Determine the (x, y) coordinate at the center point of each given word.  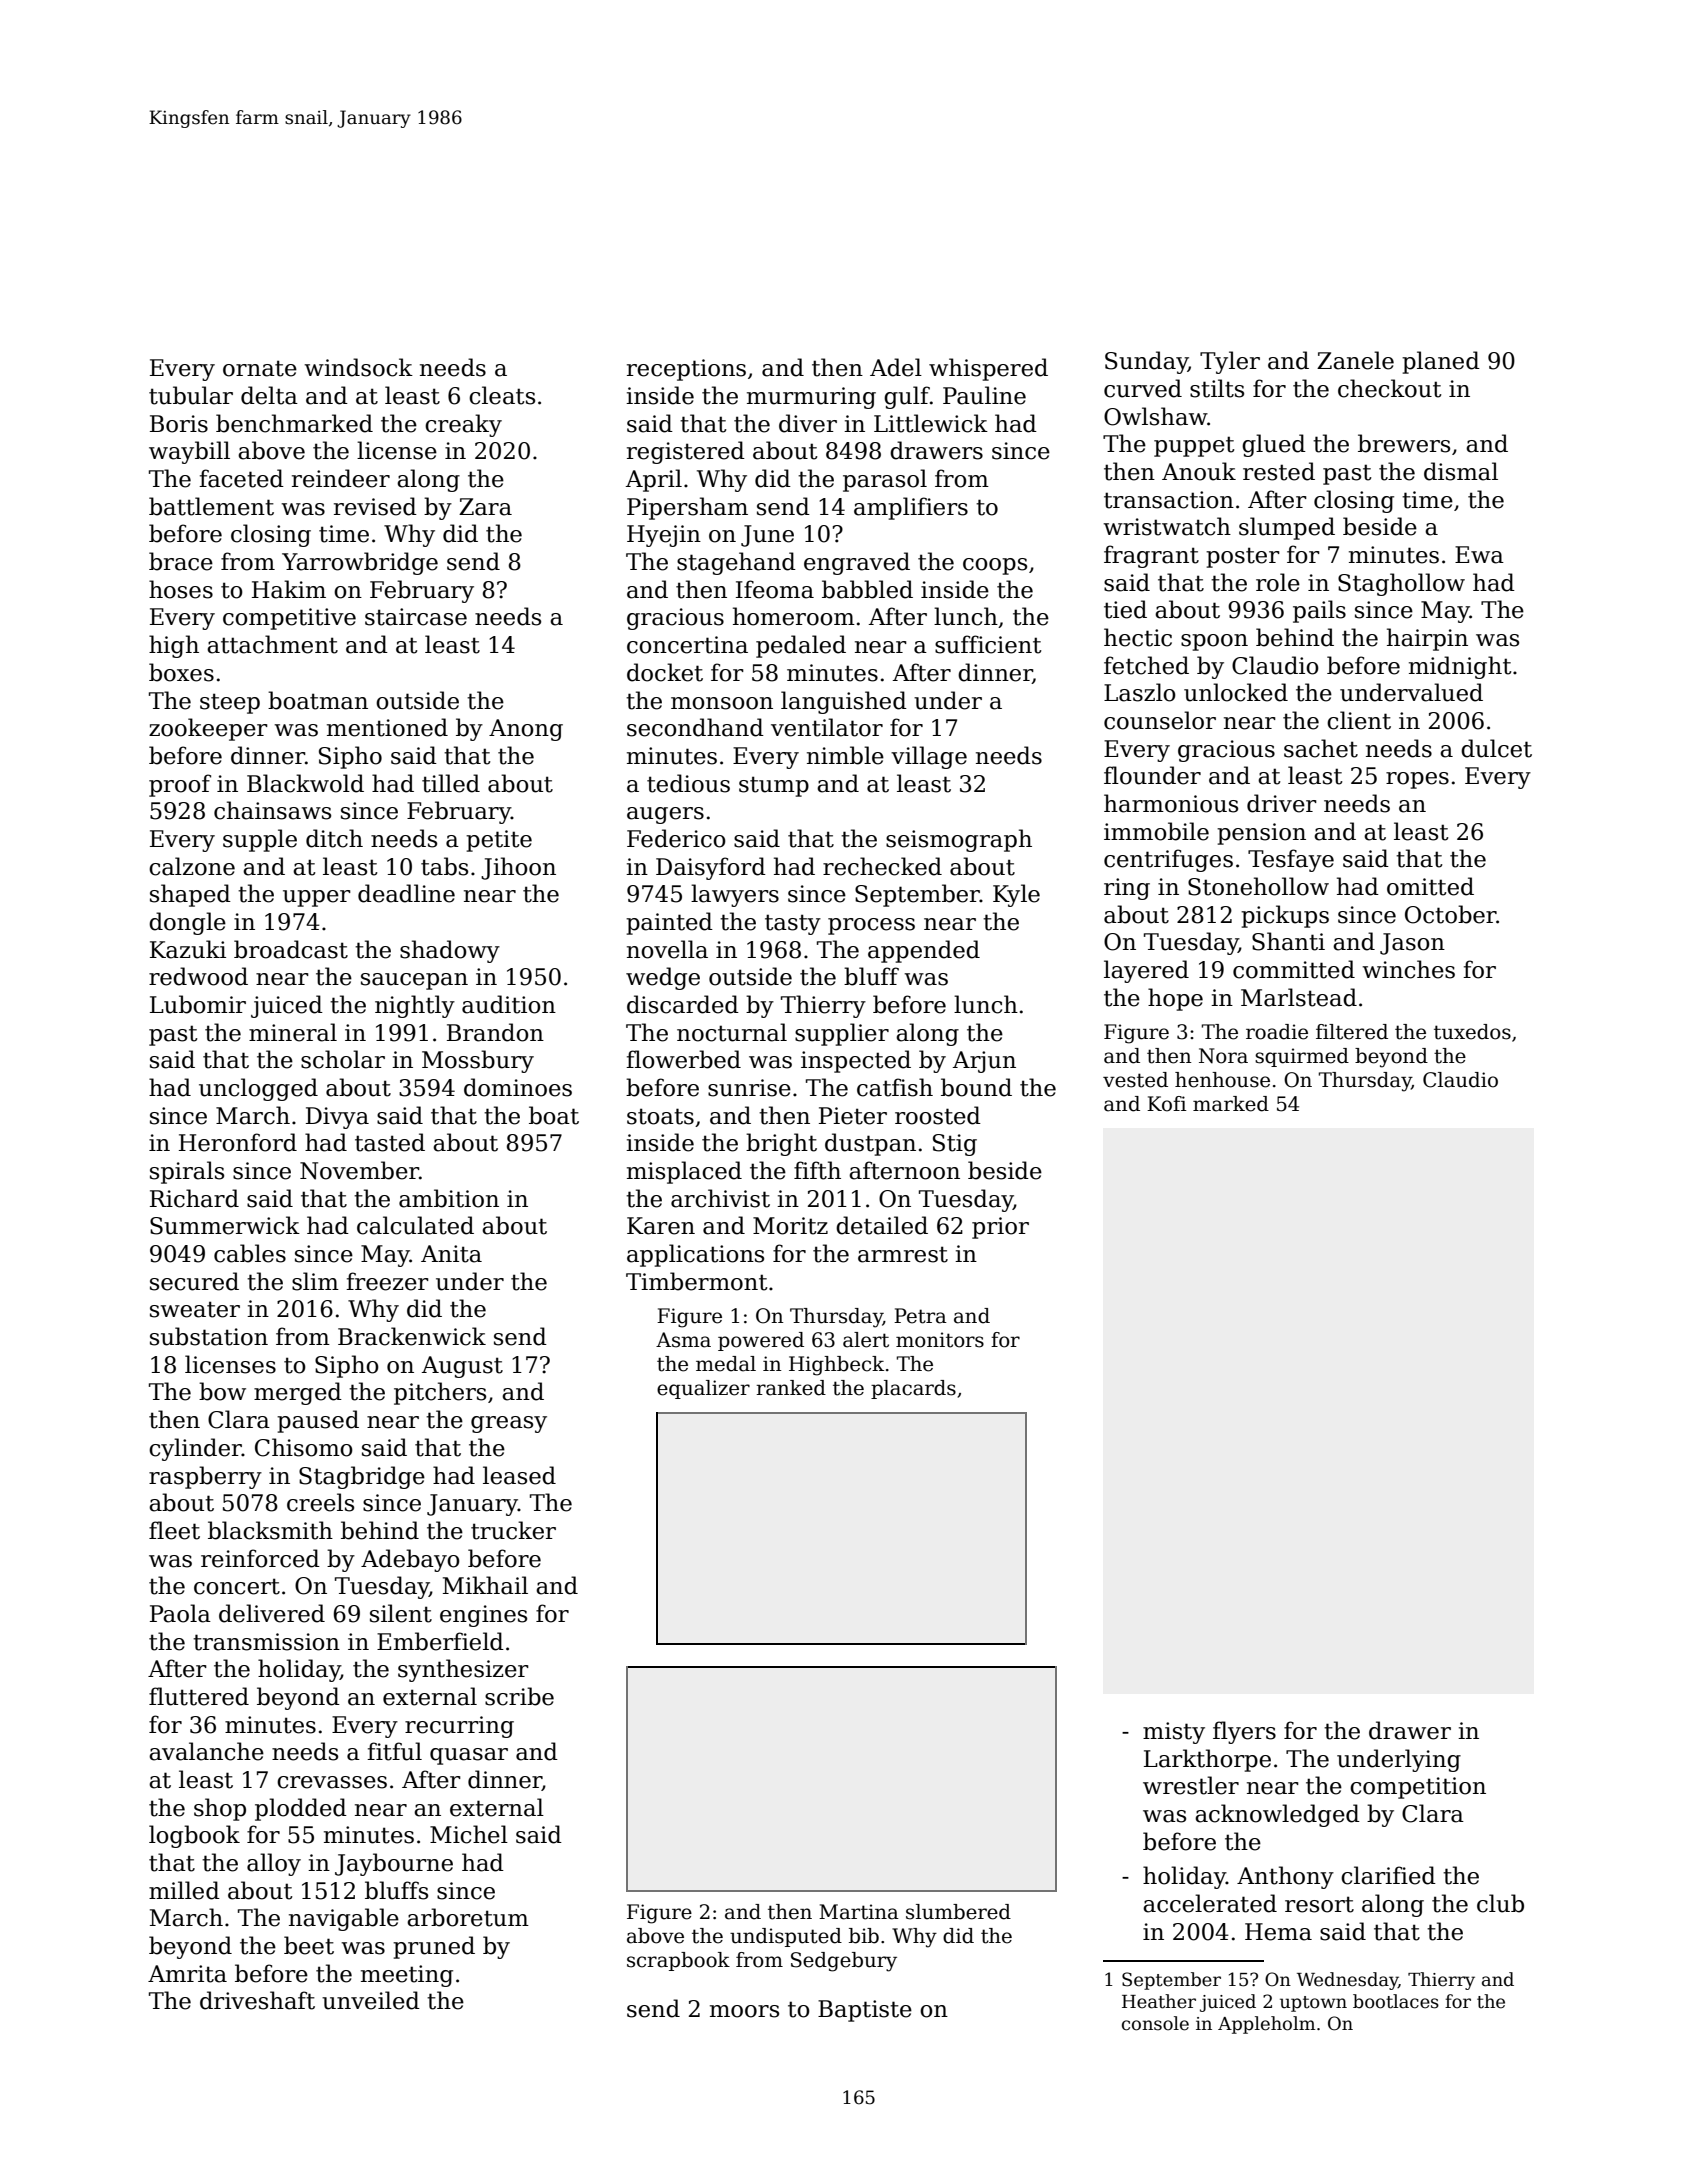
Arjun (984, 1062)
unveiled (371, 2000)
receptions (686, 370)
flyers (1244, 1732)
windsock (358, 367)
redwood (198, 976)
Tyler (1230, 362)
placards (913, 1389)
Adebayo (410, 1560)
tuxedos (1472, 1032)
